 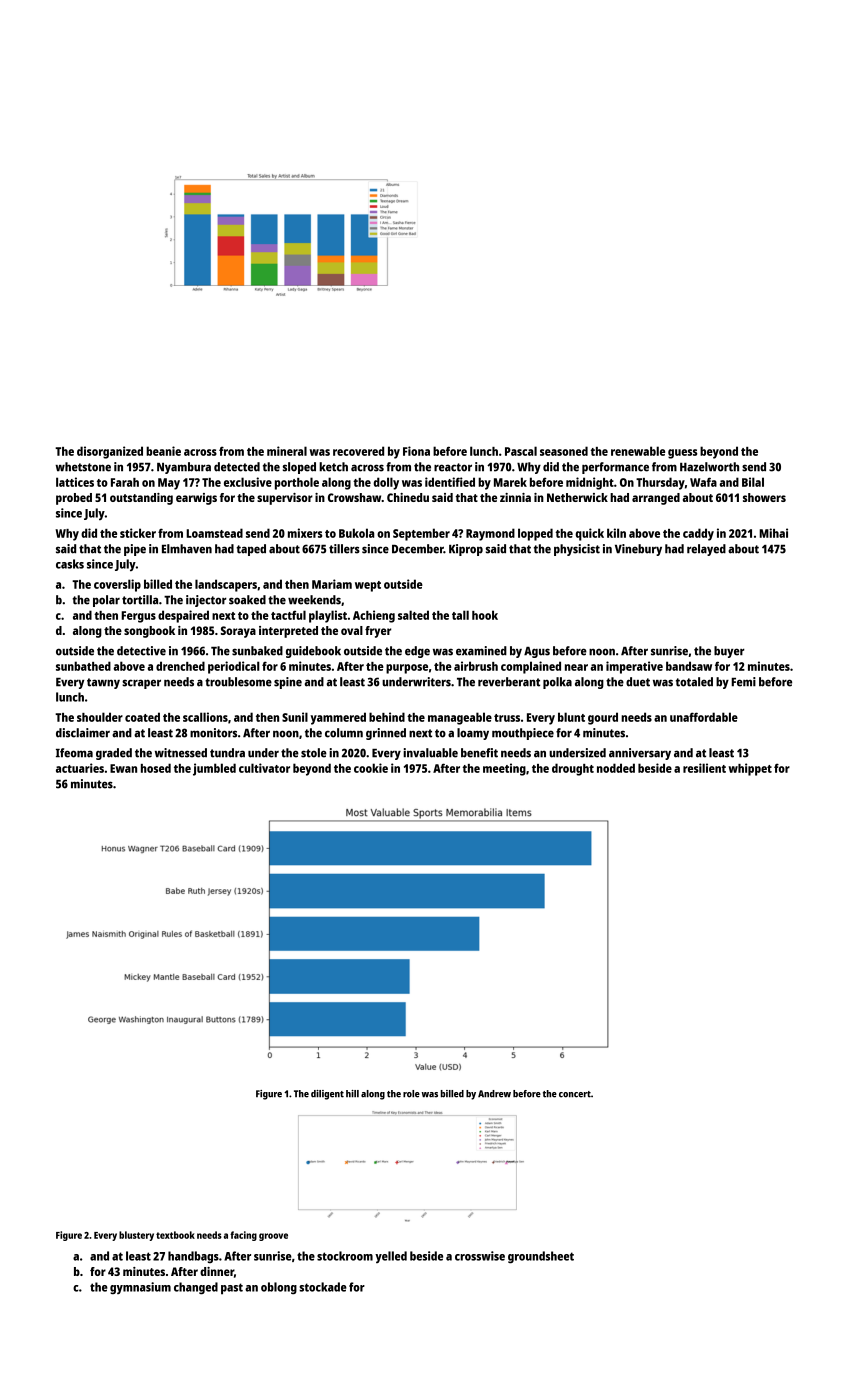 I want to click on whippet, so click(x=750, y=769).
